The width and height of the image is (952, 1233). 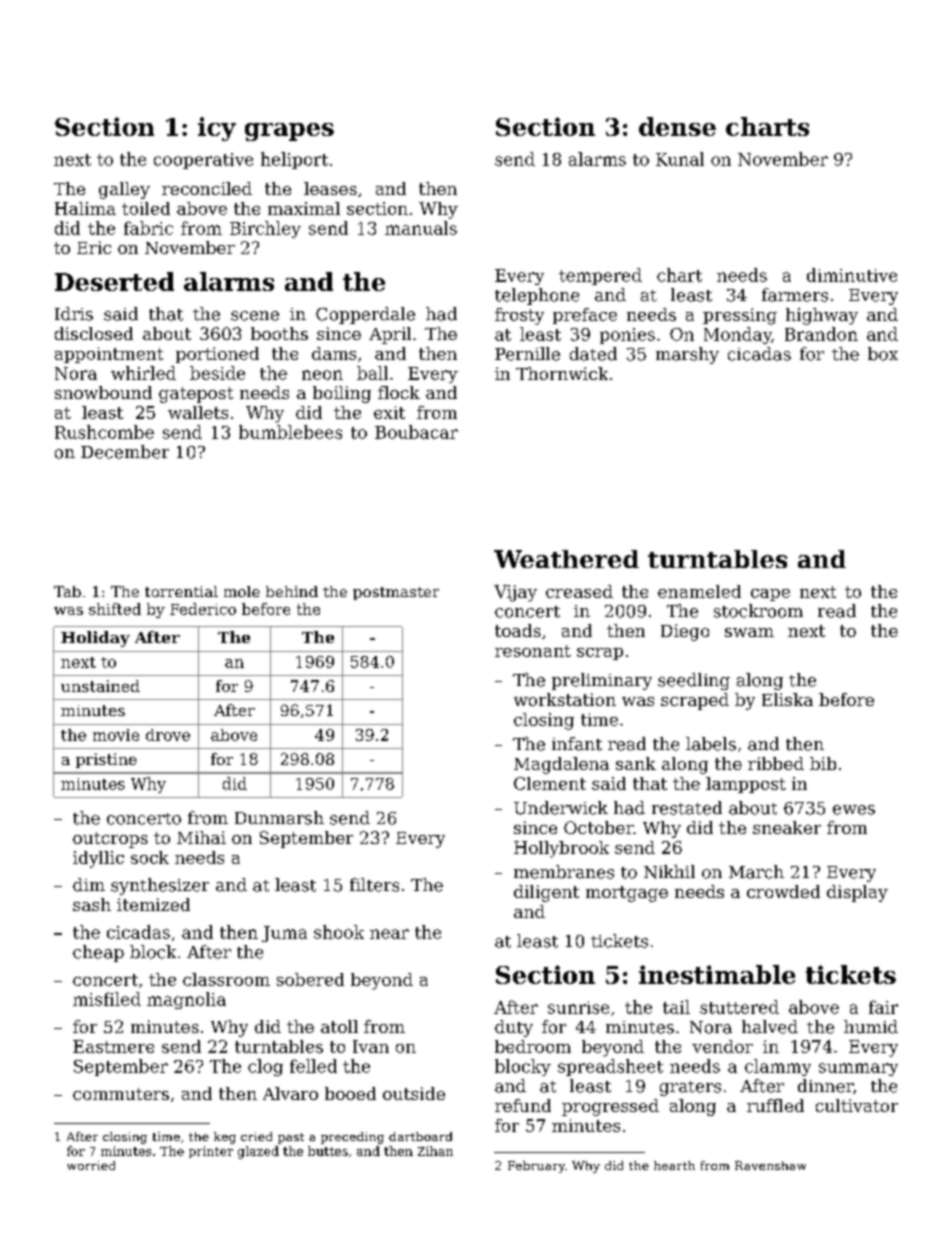 I want to click on sunrise, so click(x=578, y=1007).
